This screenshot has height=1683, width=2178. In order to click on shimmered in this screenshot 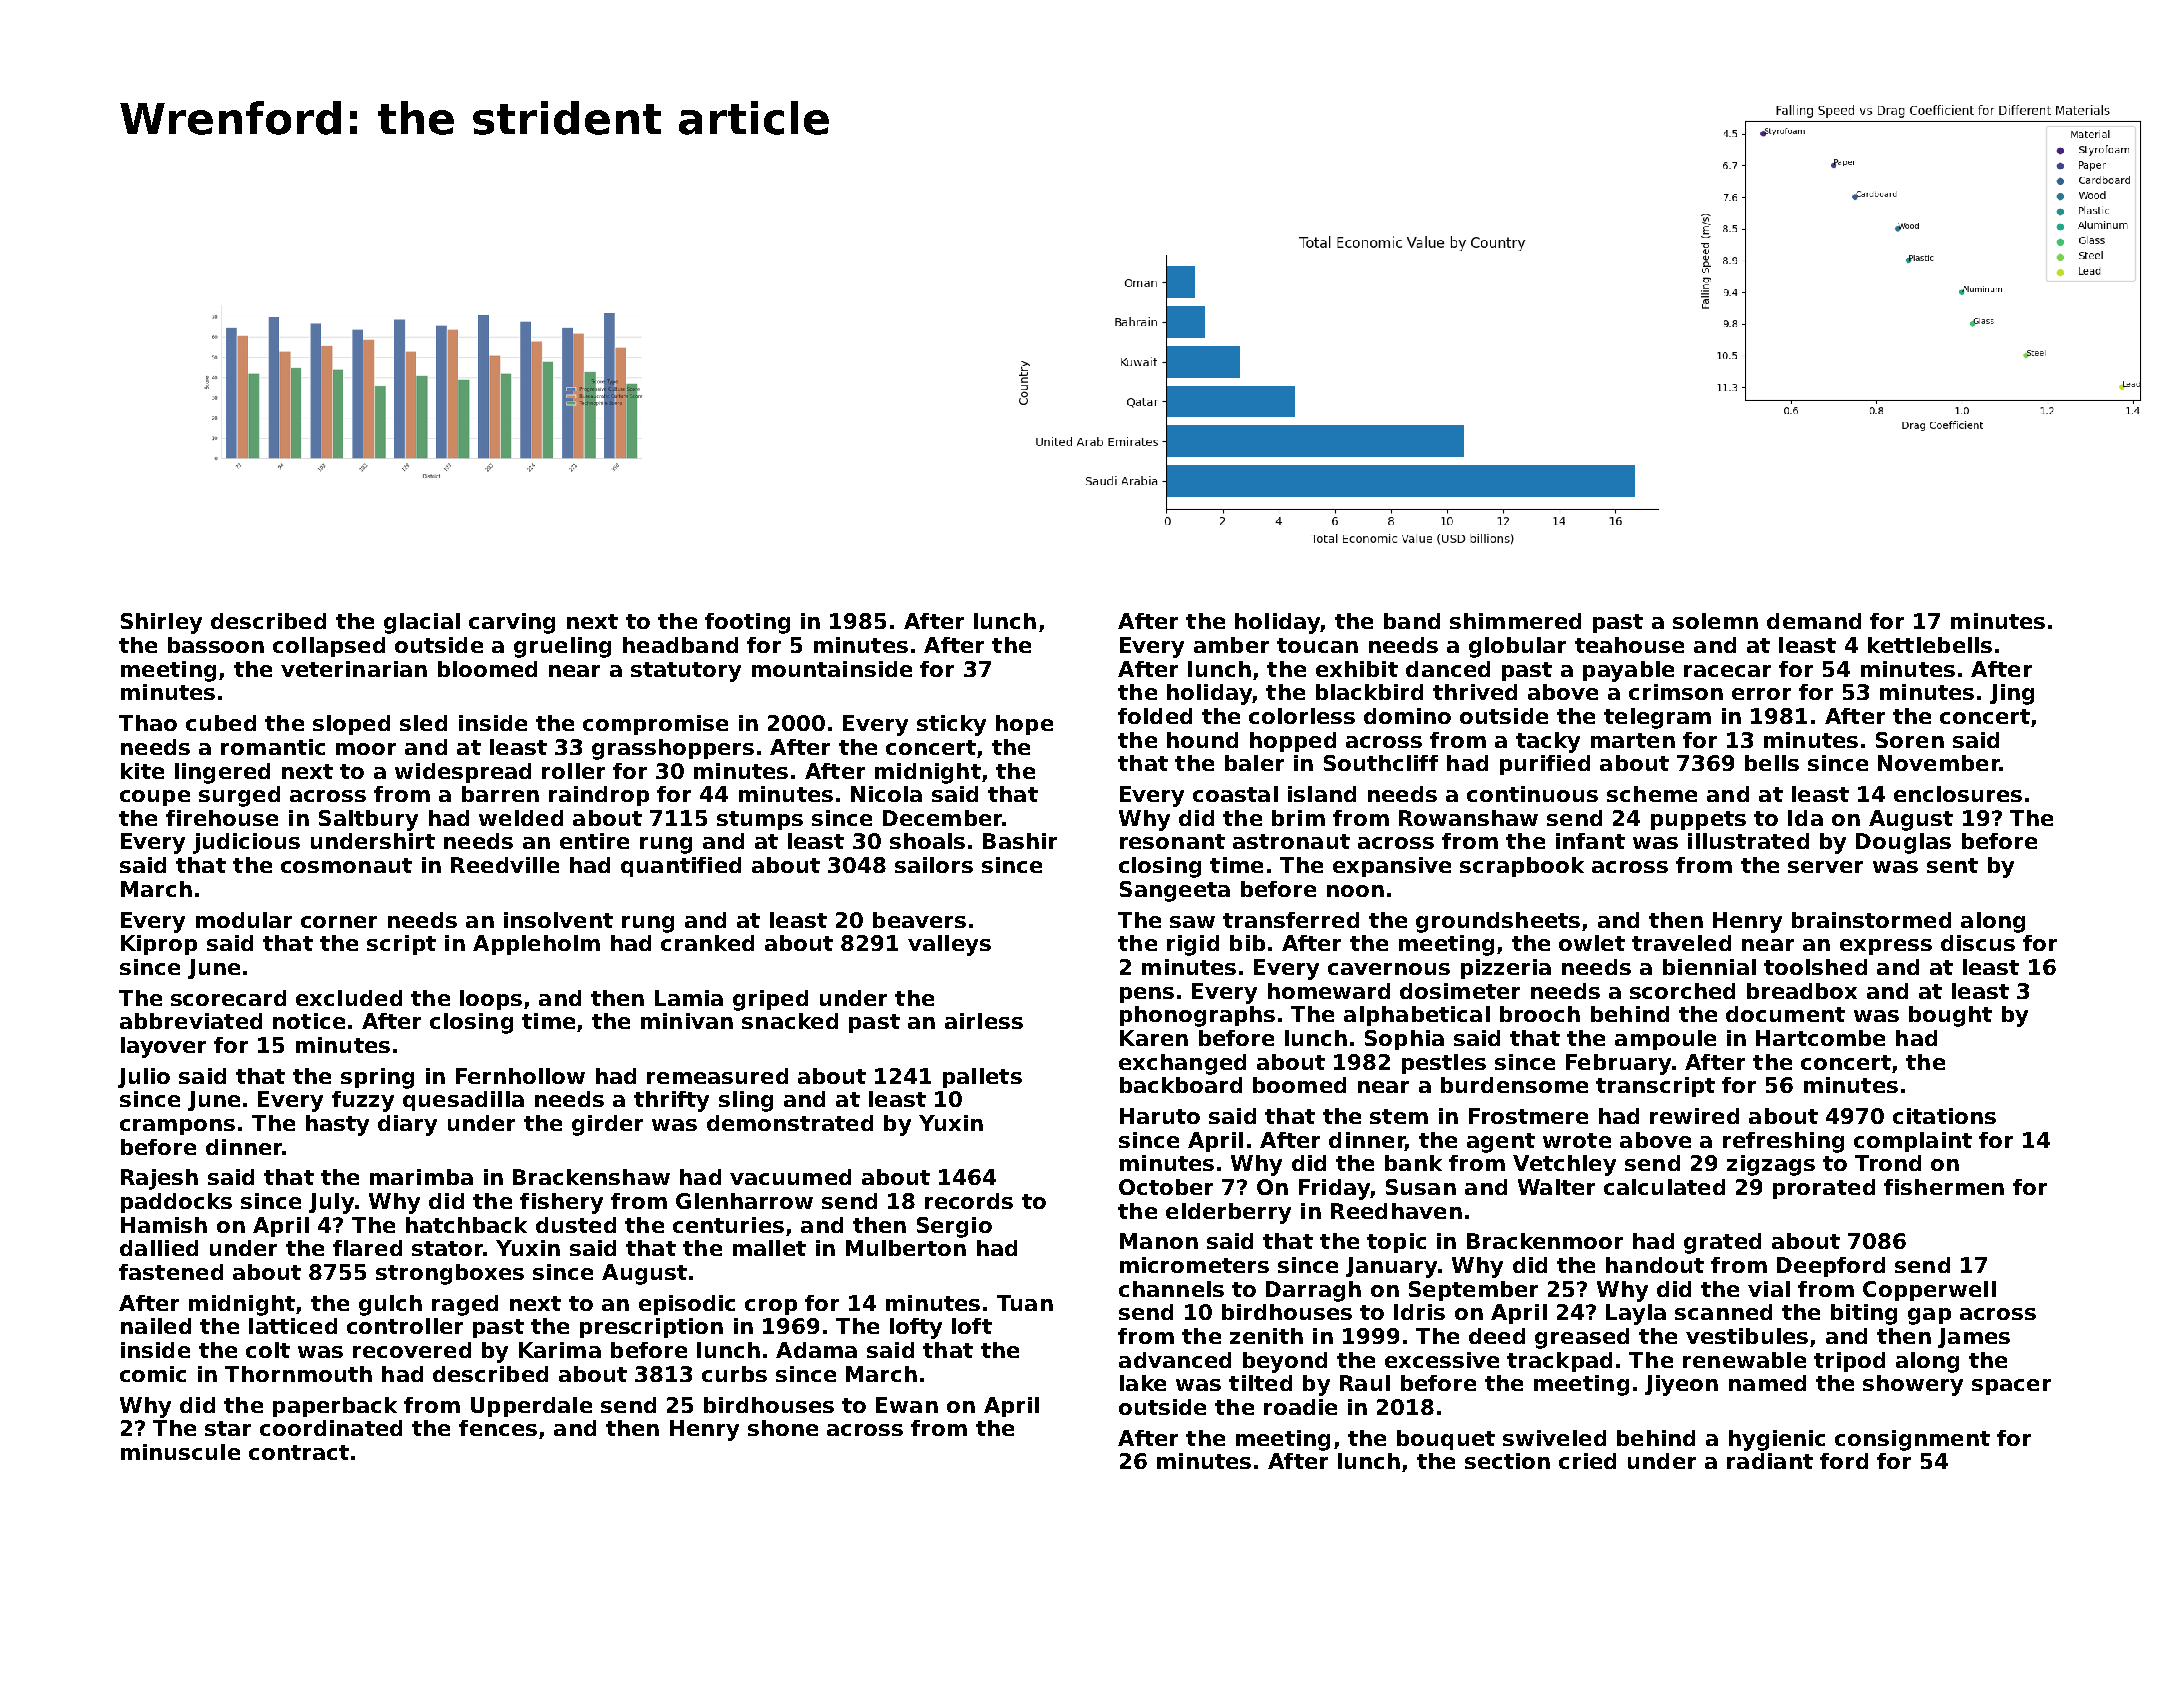, I will do `click(1515, 621)`.
